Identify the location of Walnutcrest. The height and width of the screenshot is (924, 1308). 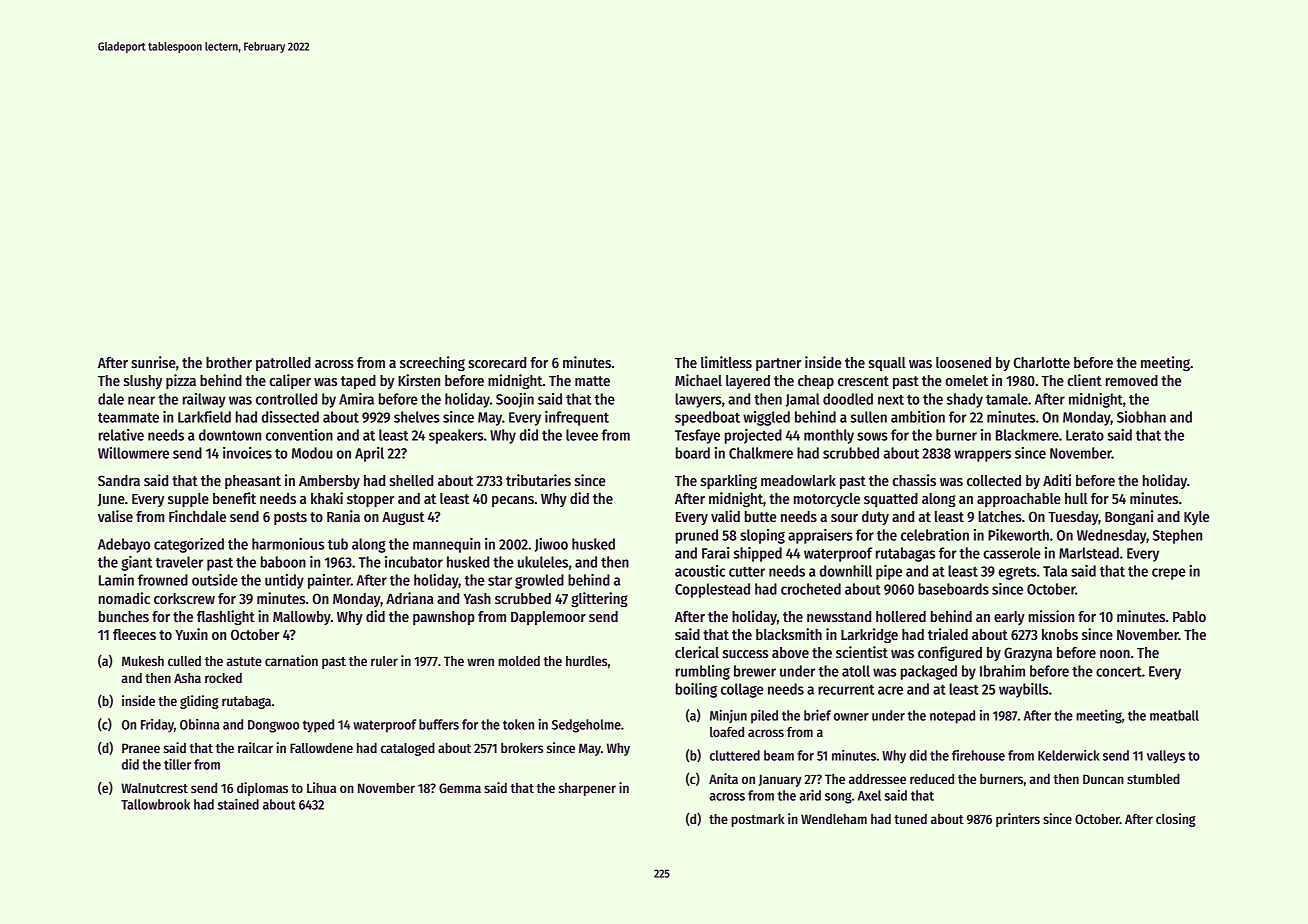
(154, 788).
